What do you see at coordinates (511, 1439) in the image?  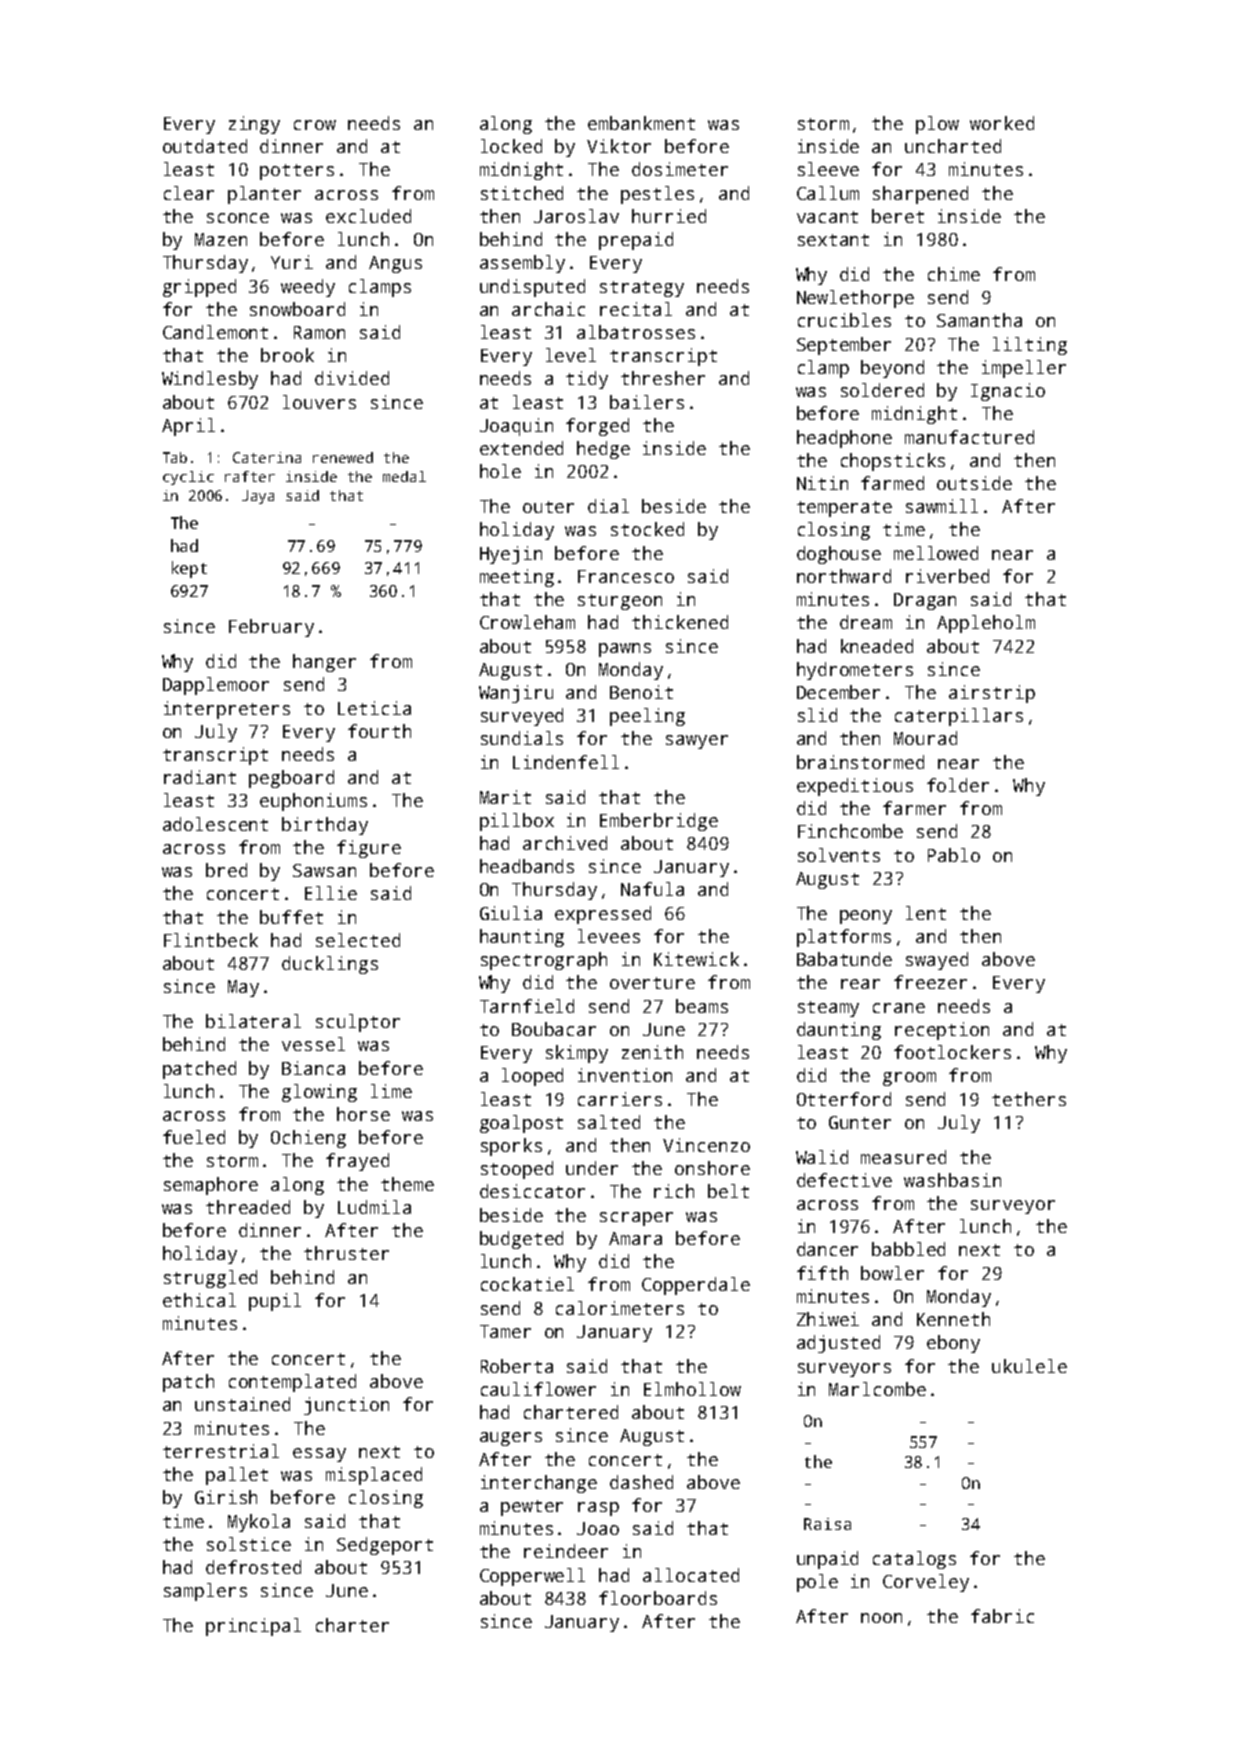 I see `augers` at bounding box center [511, 1439].
